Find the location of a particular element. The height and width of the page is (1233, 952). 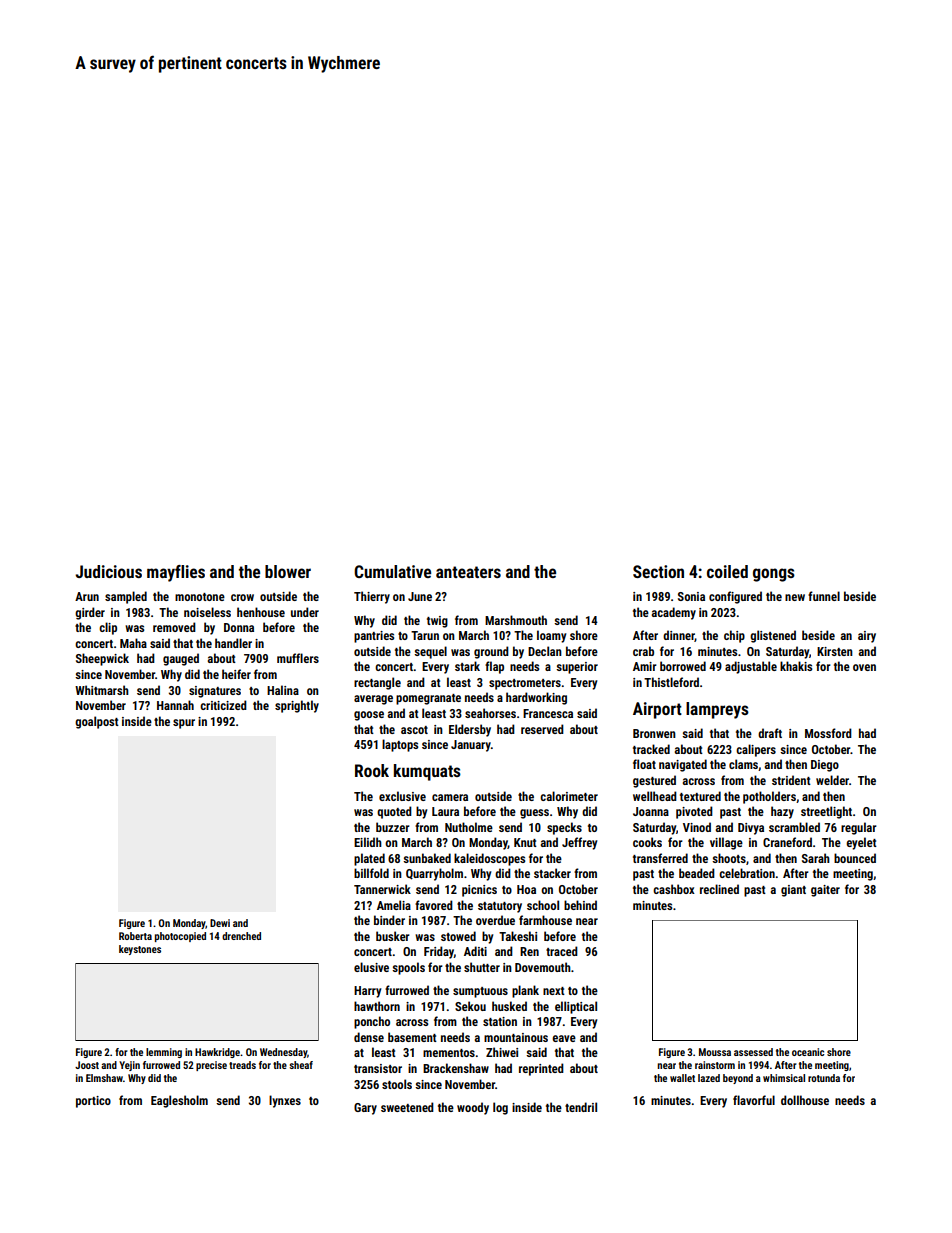

woody is located at coordinates (473, 1108).
